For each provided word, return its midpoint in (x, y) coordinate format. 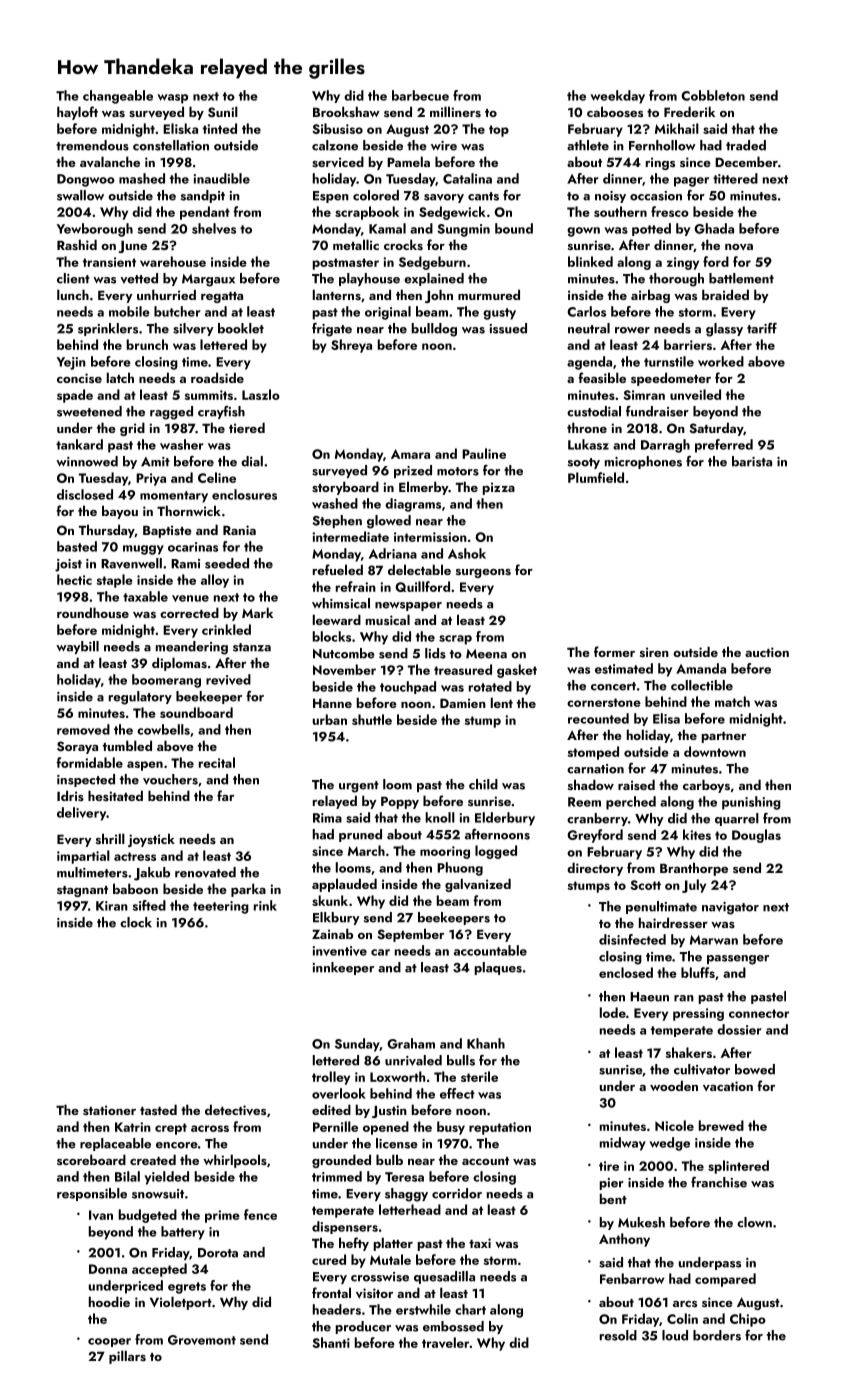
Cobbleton (713, 95)
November (344, 669)
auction (767, 652)
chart (470, 1309)
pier (612, 1184)
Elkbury (336, 918)
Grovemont (202, 1340)
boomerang (166, 681)
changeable (118, 97)
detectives (235, 1110)
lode (613, 1012)
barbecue (420, 95)
